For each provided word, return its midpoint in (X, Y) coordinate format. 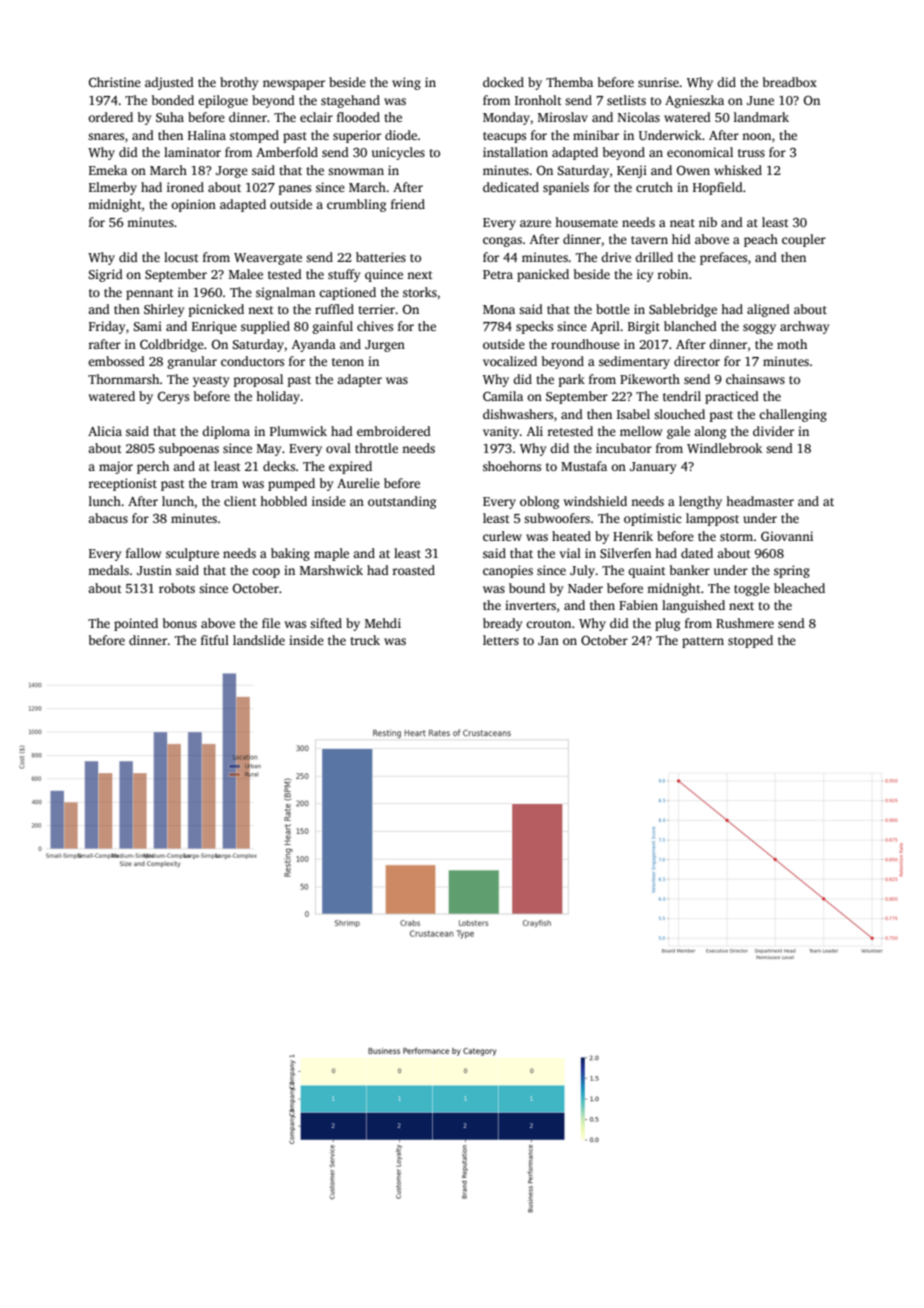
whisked (738, 170)
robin (672, 274)
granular (192, 362)
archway (804, 327)
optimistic (653, 519)
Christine (115, 82)
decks (279, 466)
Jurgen (385, 346)
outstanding (402, 502)
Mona (499, 309)
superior (357, 136)
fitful (215, 640)
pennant (150, 294)
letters (501, 640)
